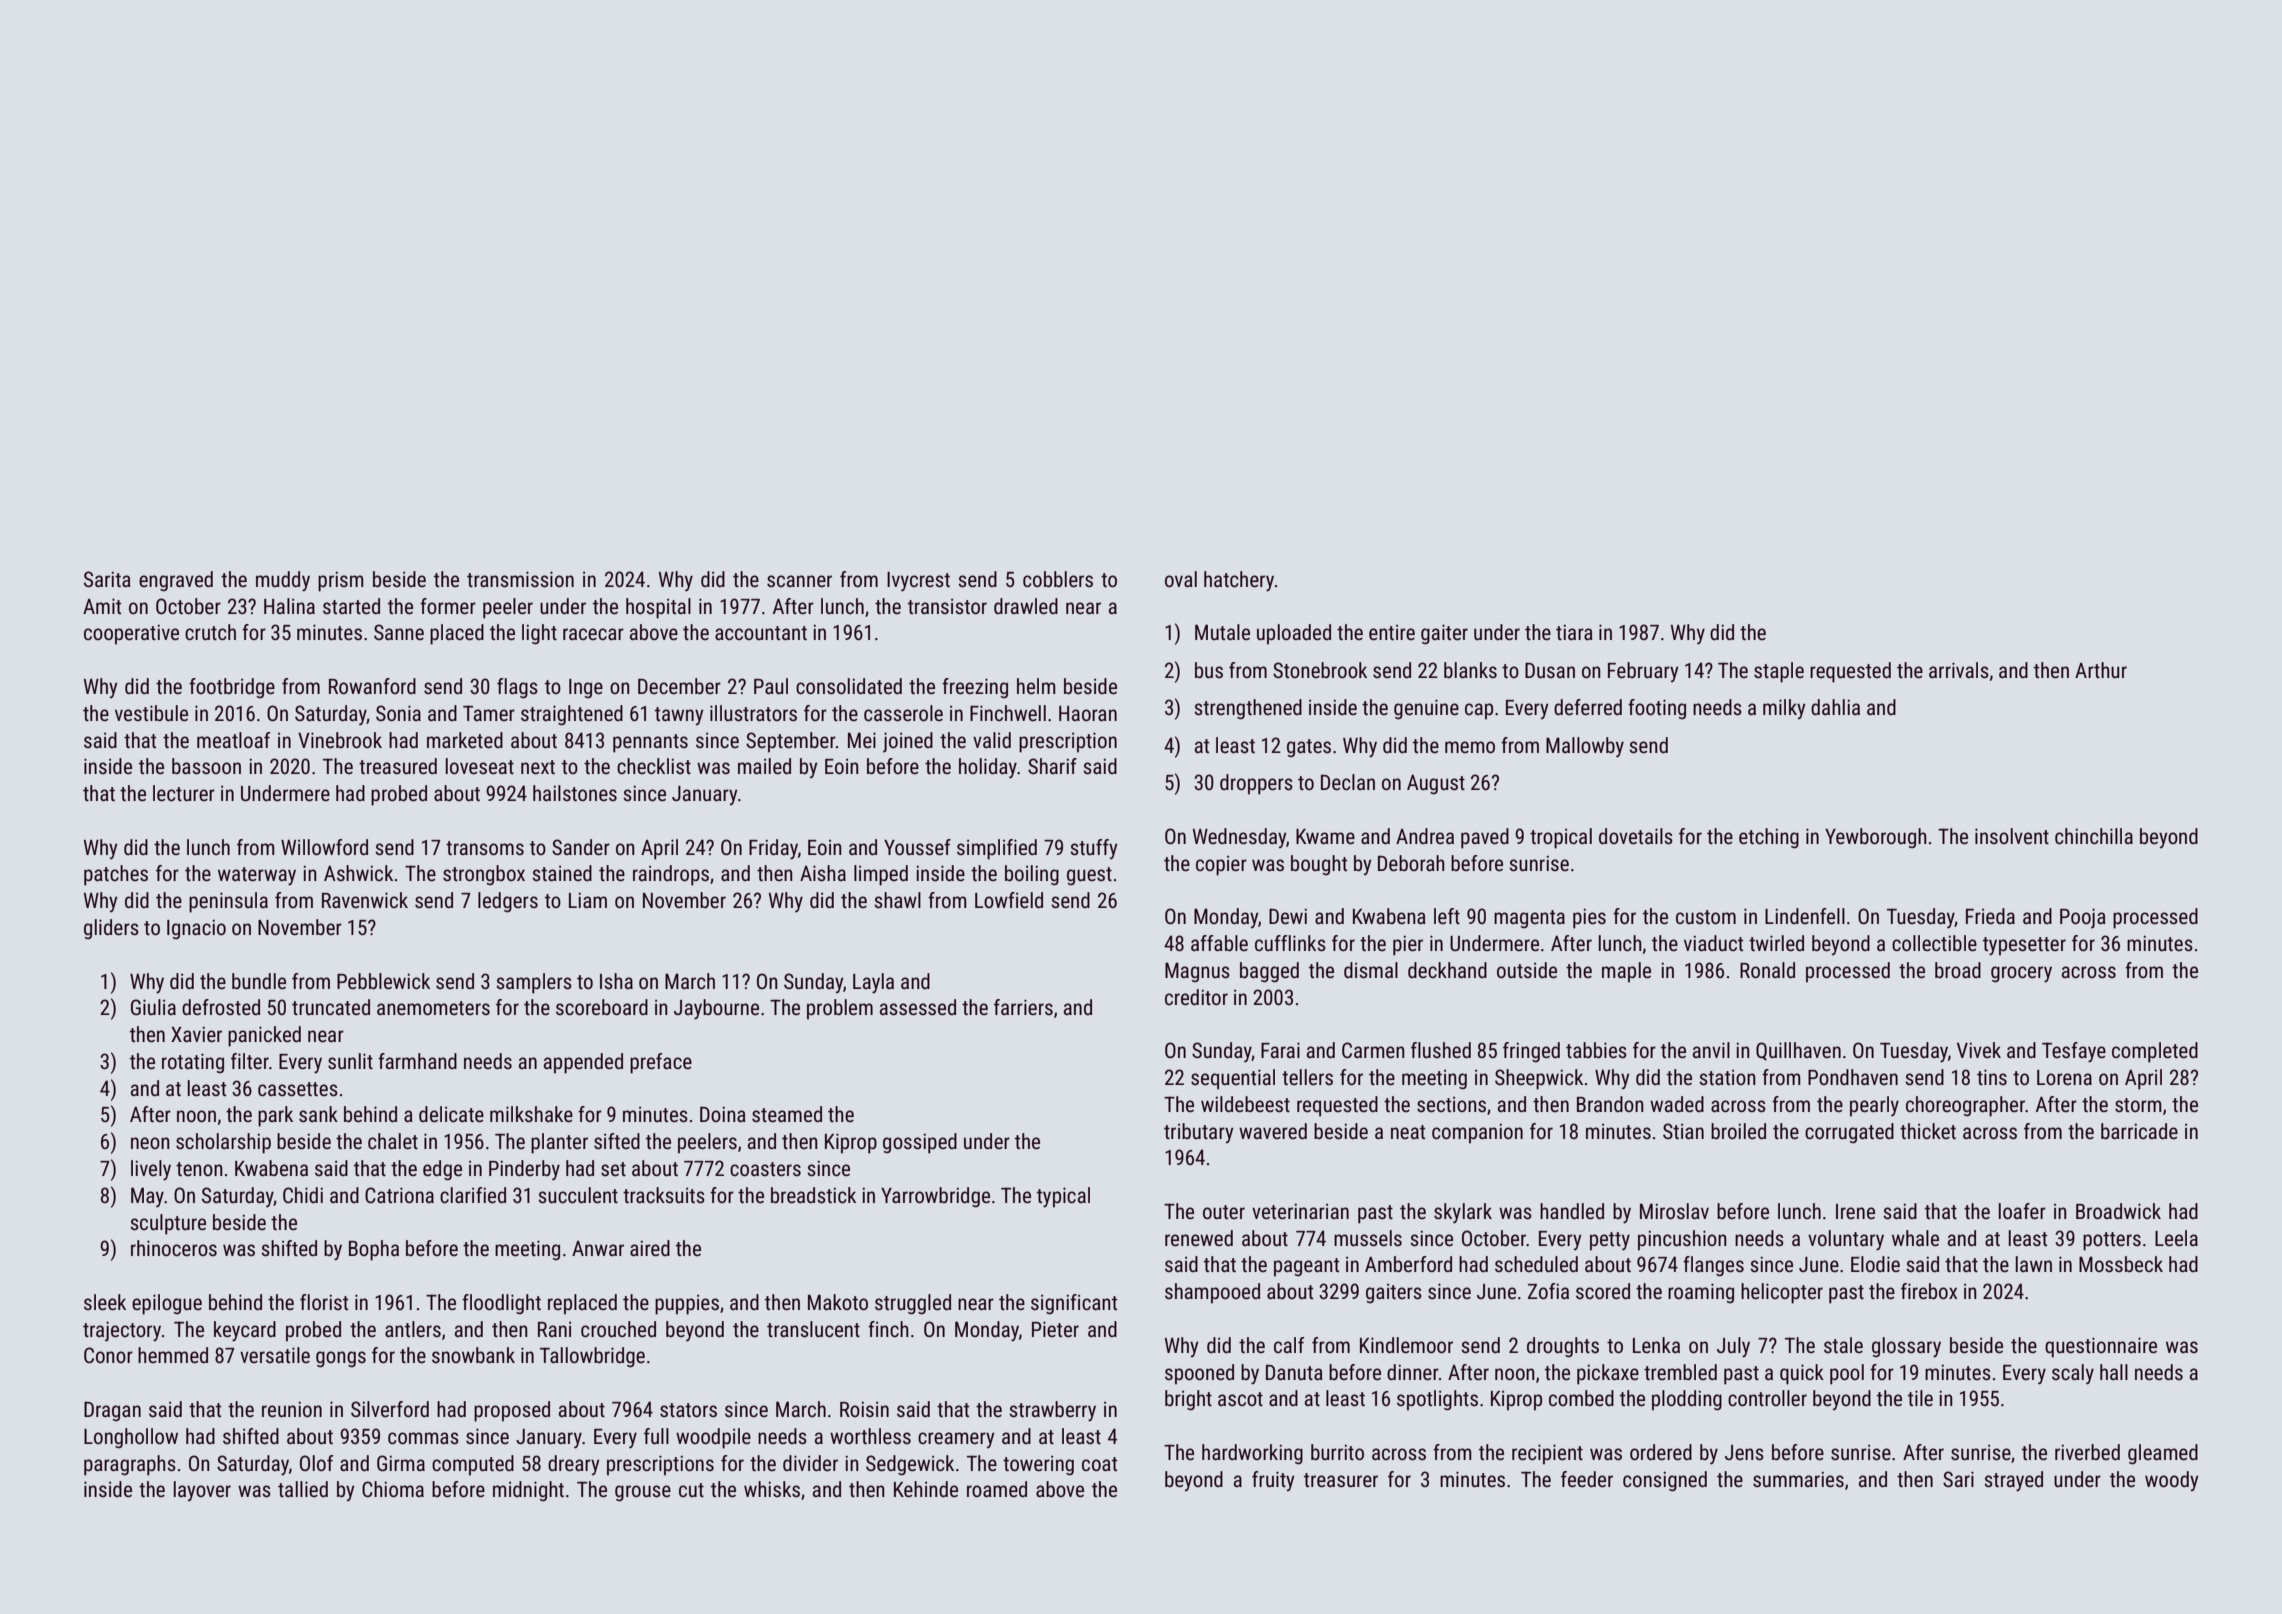 The height and width of the image is (1614, 2282). Describe the element at coordinates (1209, 670) in the image. I see `bus` at that location.
